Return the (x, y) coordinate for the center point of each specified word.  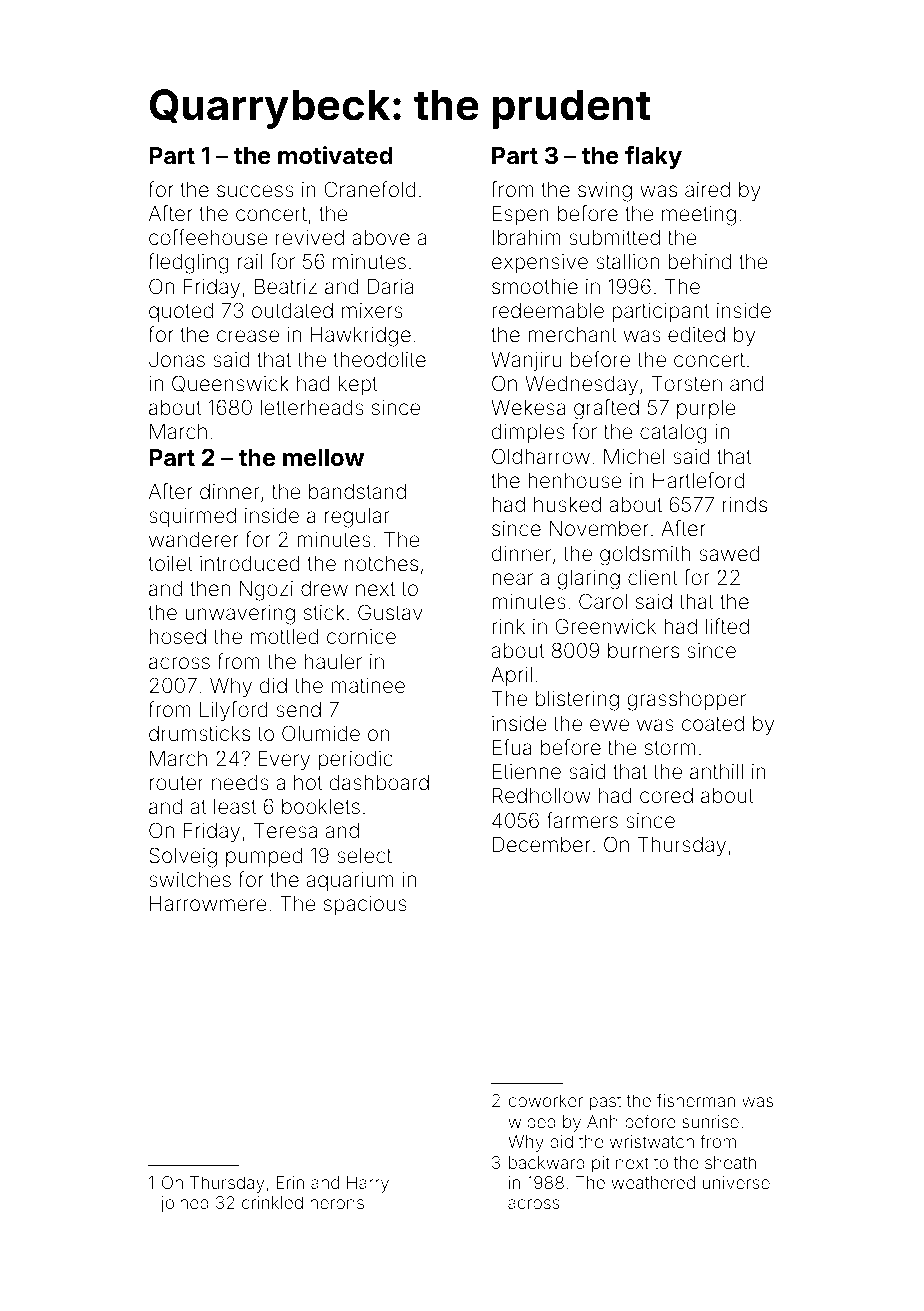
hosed (178, 636)
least (235, 806)
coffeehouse (208, 237)
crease (248, 336)
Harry (368, 1184)
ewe (609, 725)
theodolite (379, 359)
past (605, 1103)
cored (666, 795)
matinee (368, 685)
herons (337, 1202)
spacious (365, 905)
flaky (653, 157)
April (511, 676)
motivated (335, 155)
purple (706, 409)
